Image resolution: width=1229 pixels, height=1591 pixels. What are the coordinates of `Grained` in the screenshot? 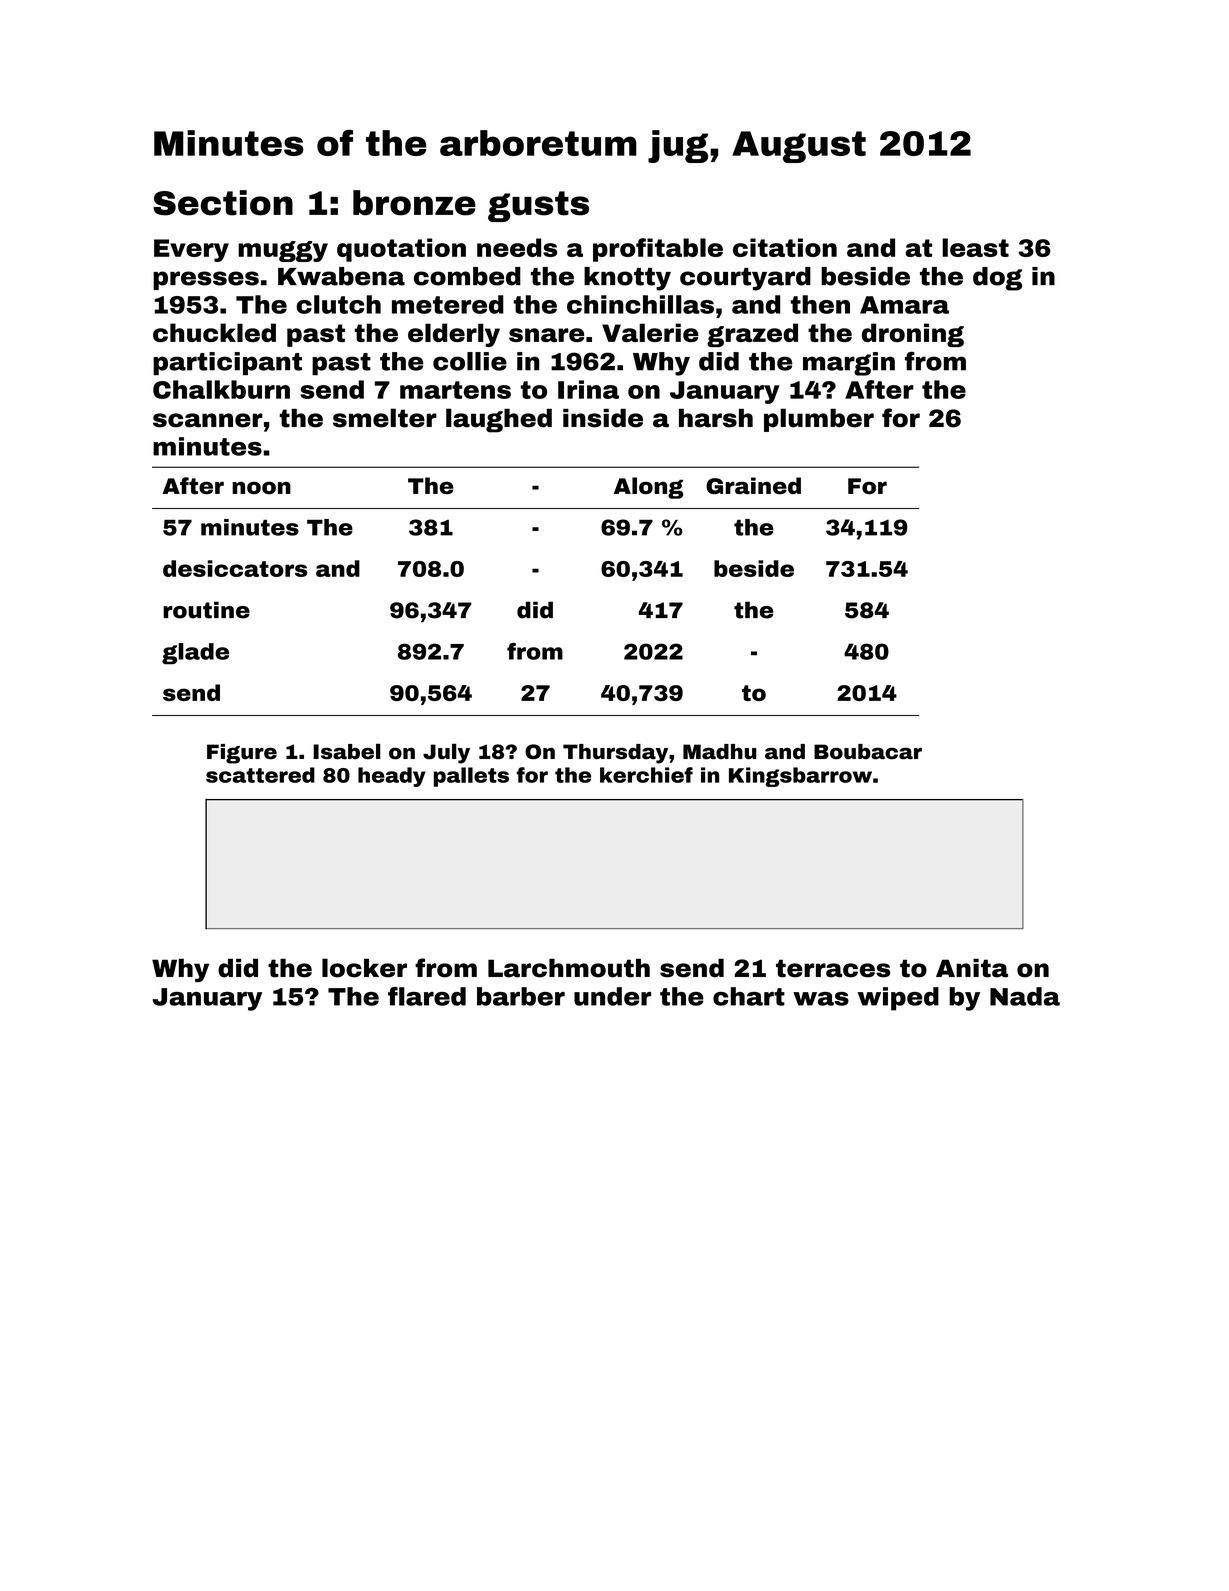 It's located at (753, 485).
